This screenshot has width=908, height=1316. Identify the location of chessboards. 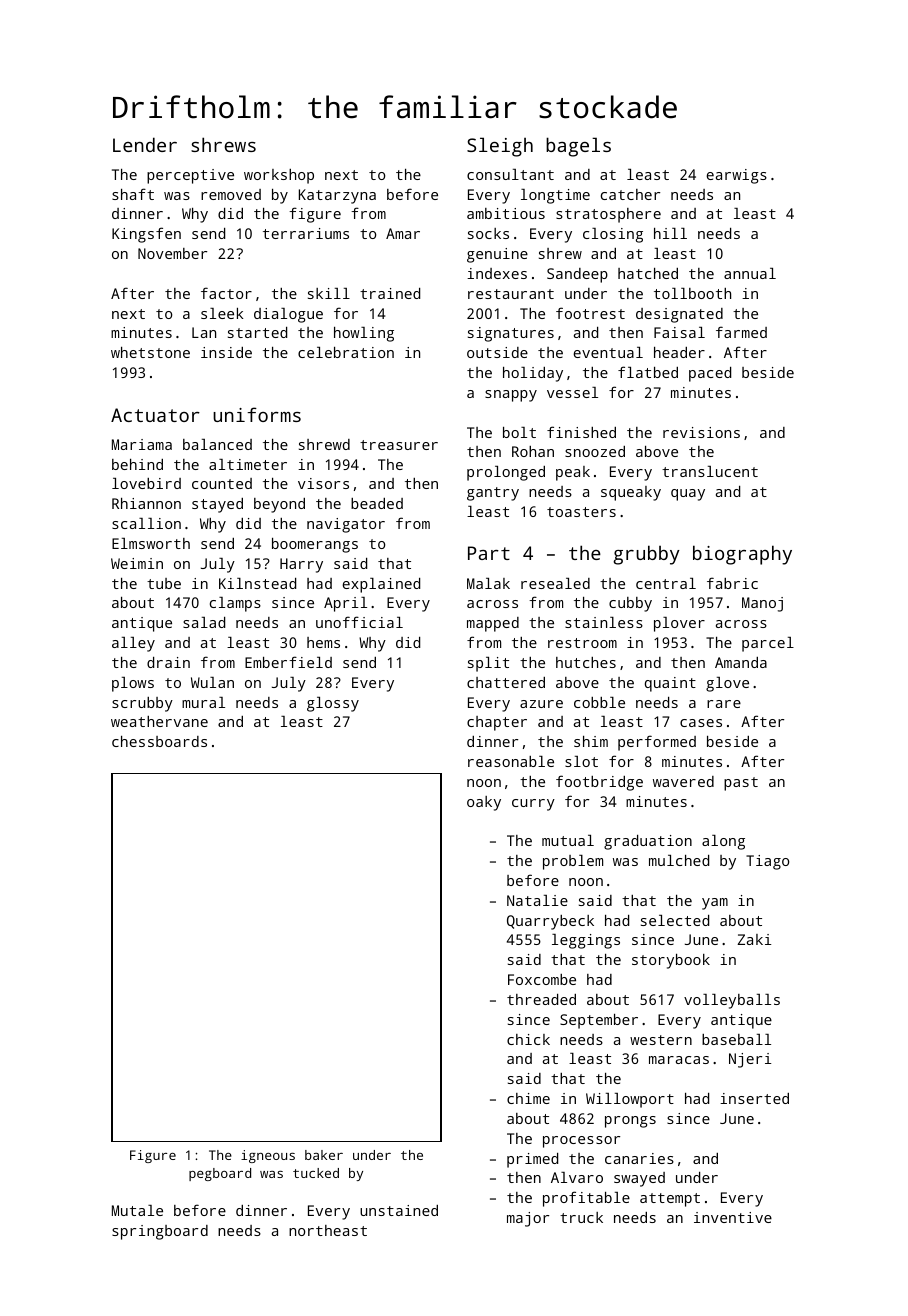
(159, 741).
